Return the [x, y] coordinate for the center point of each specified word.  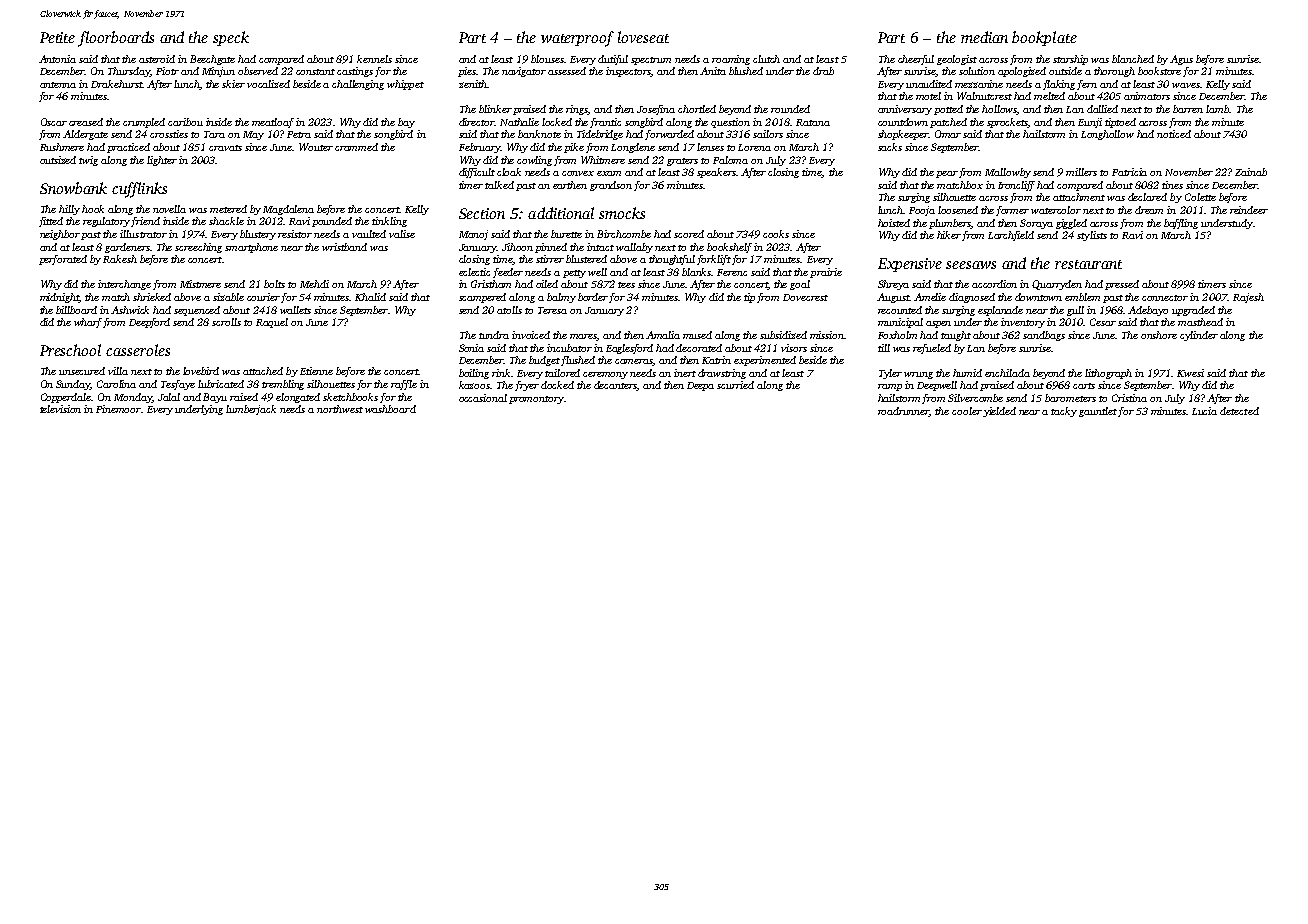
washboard [390, 409]
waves [1186, 85]
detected [1239, 411]
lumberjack [251, 410]
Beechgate [212, 60]
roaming [731, 60]
